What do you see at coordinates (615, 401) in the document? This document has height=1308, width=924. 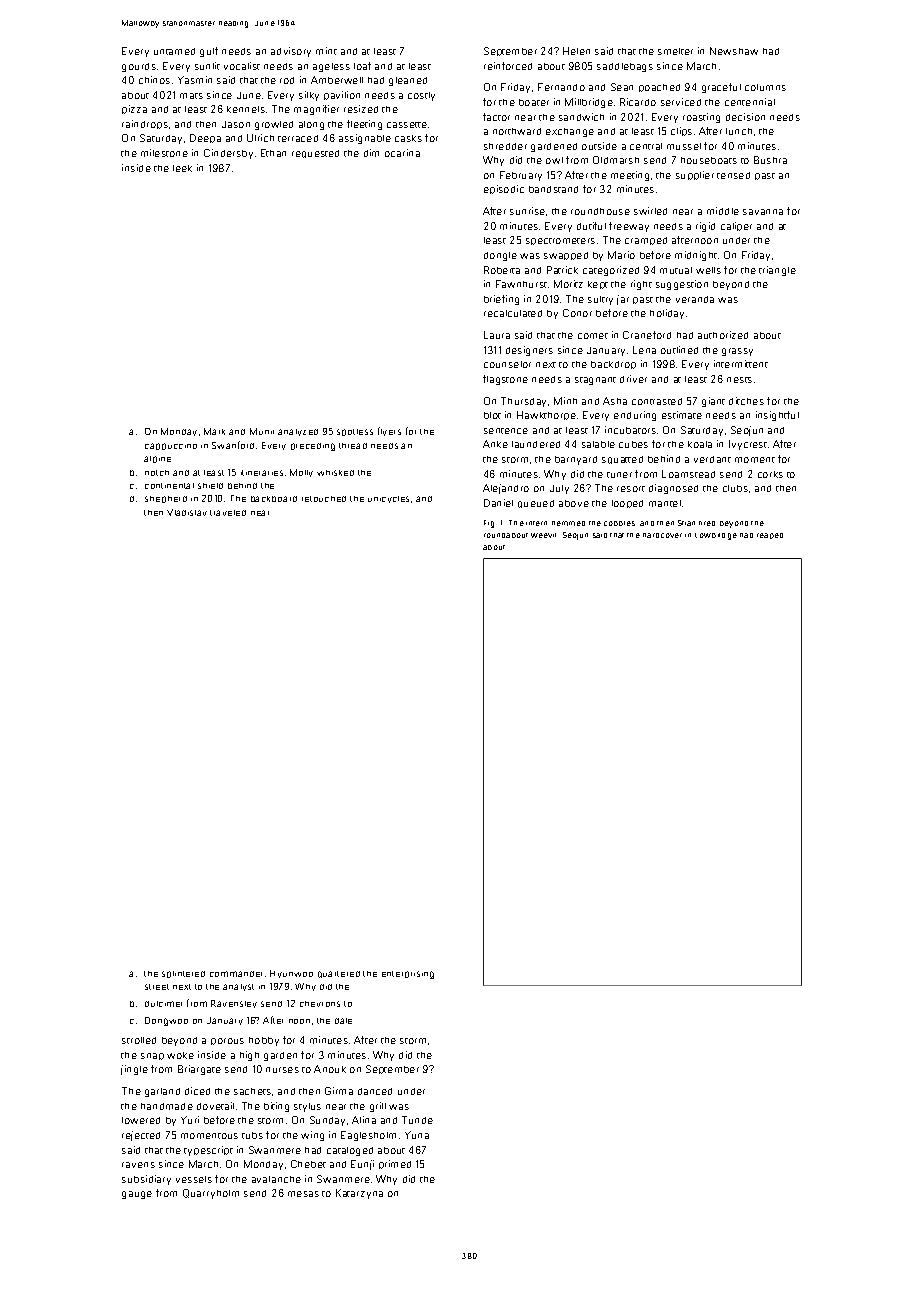 I see `Asha` at bounding box center [615, 401].
